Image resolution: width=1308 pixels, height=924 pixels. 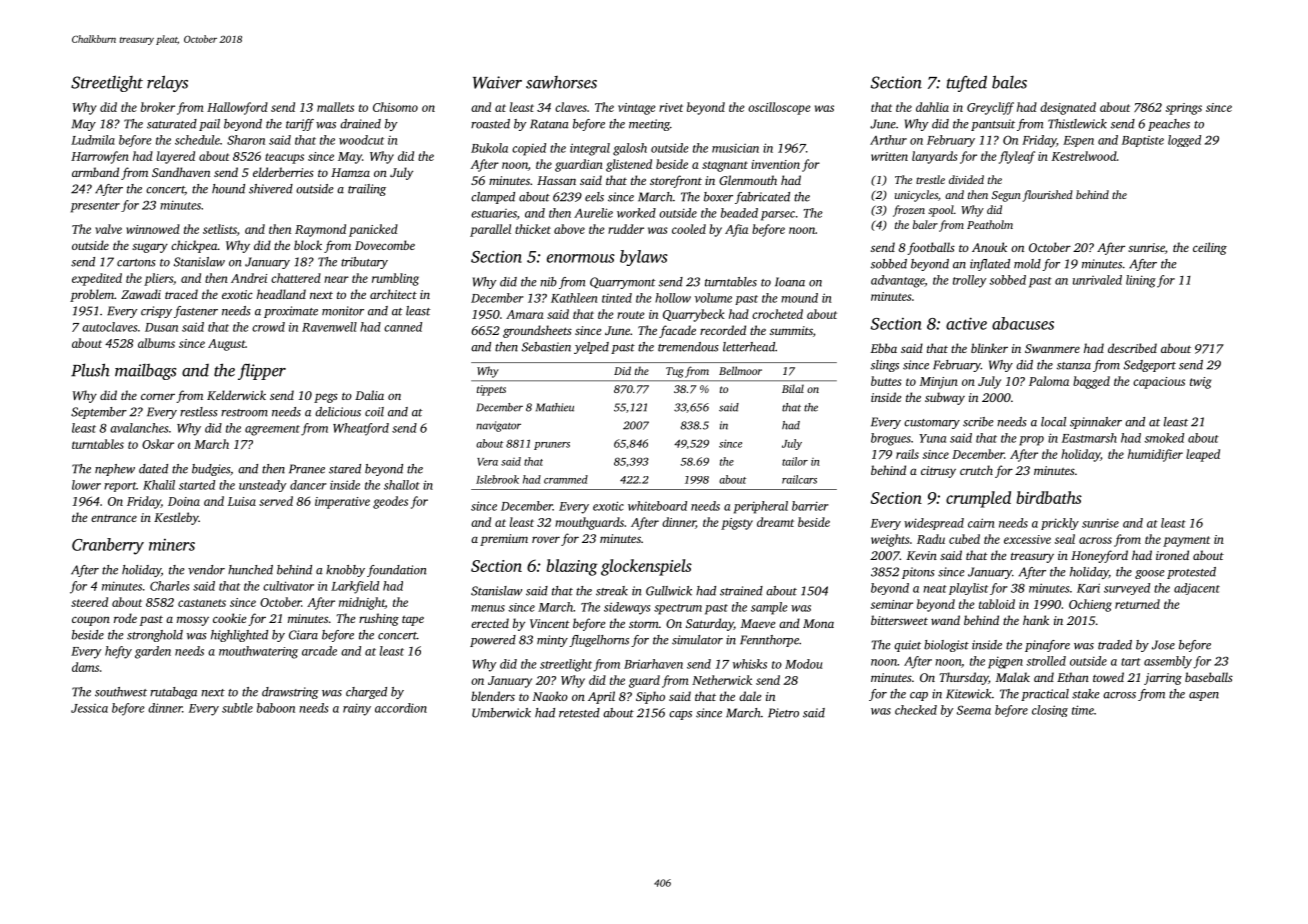 I want to click on railcars, so click(x=799, y=479).
